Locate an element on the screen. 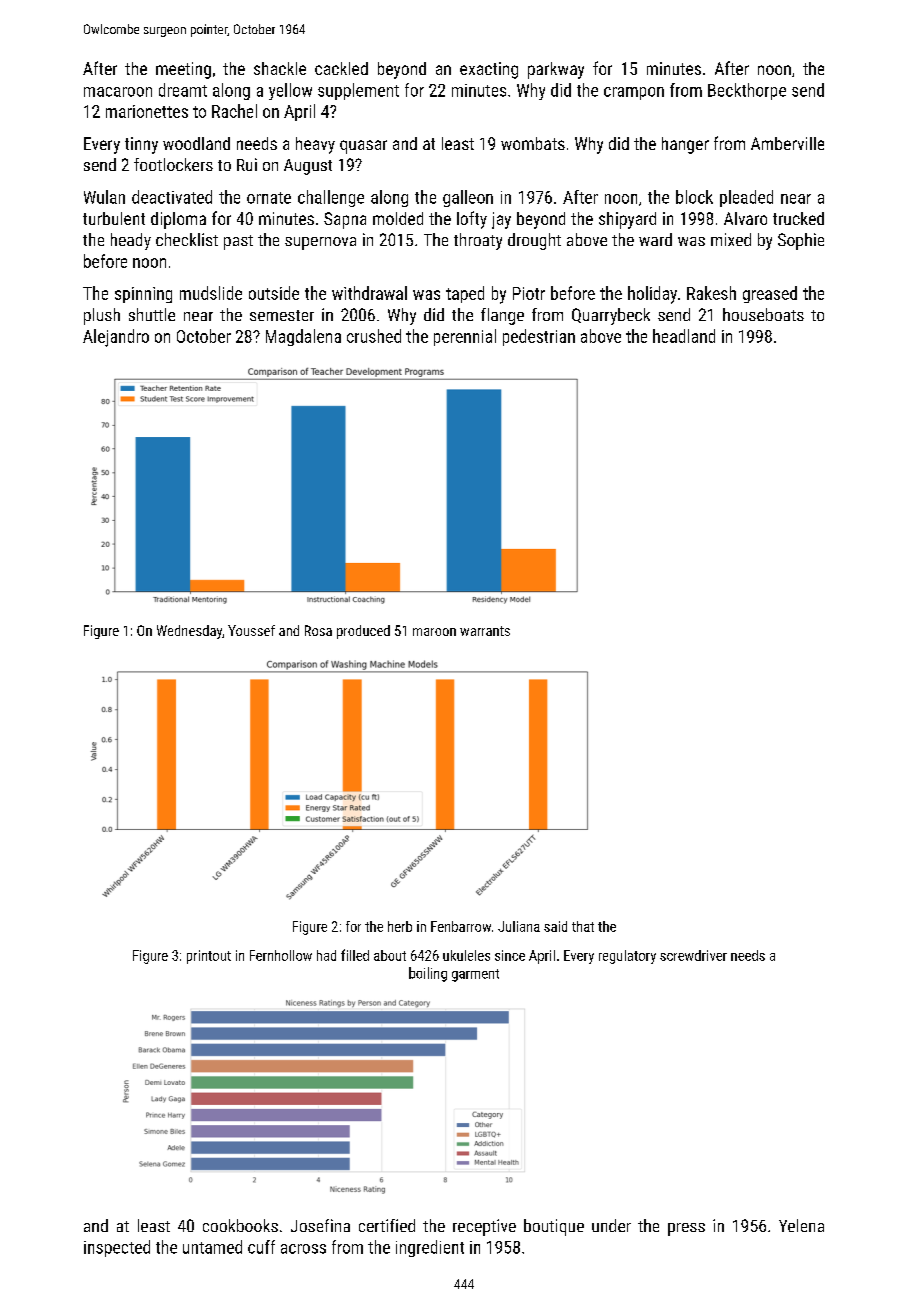 The width and height of the screenshot is (908, 1316). warrants is located at coordinates (485, 631).
